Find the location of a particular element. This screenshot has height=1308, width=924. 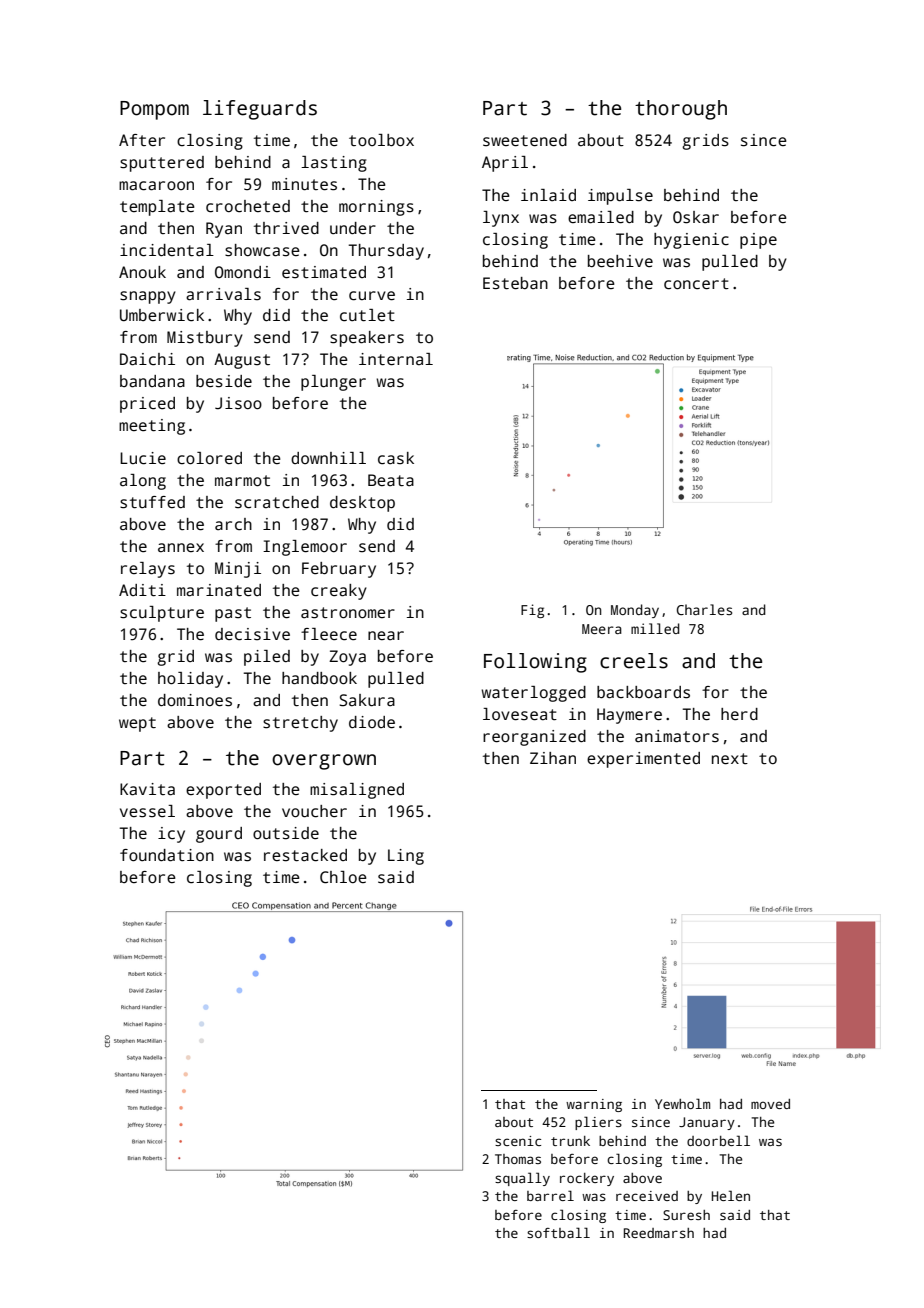

sweetened is located at coordinates (525, 140).
